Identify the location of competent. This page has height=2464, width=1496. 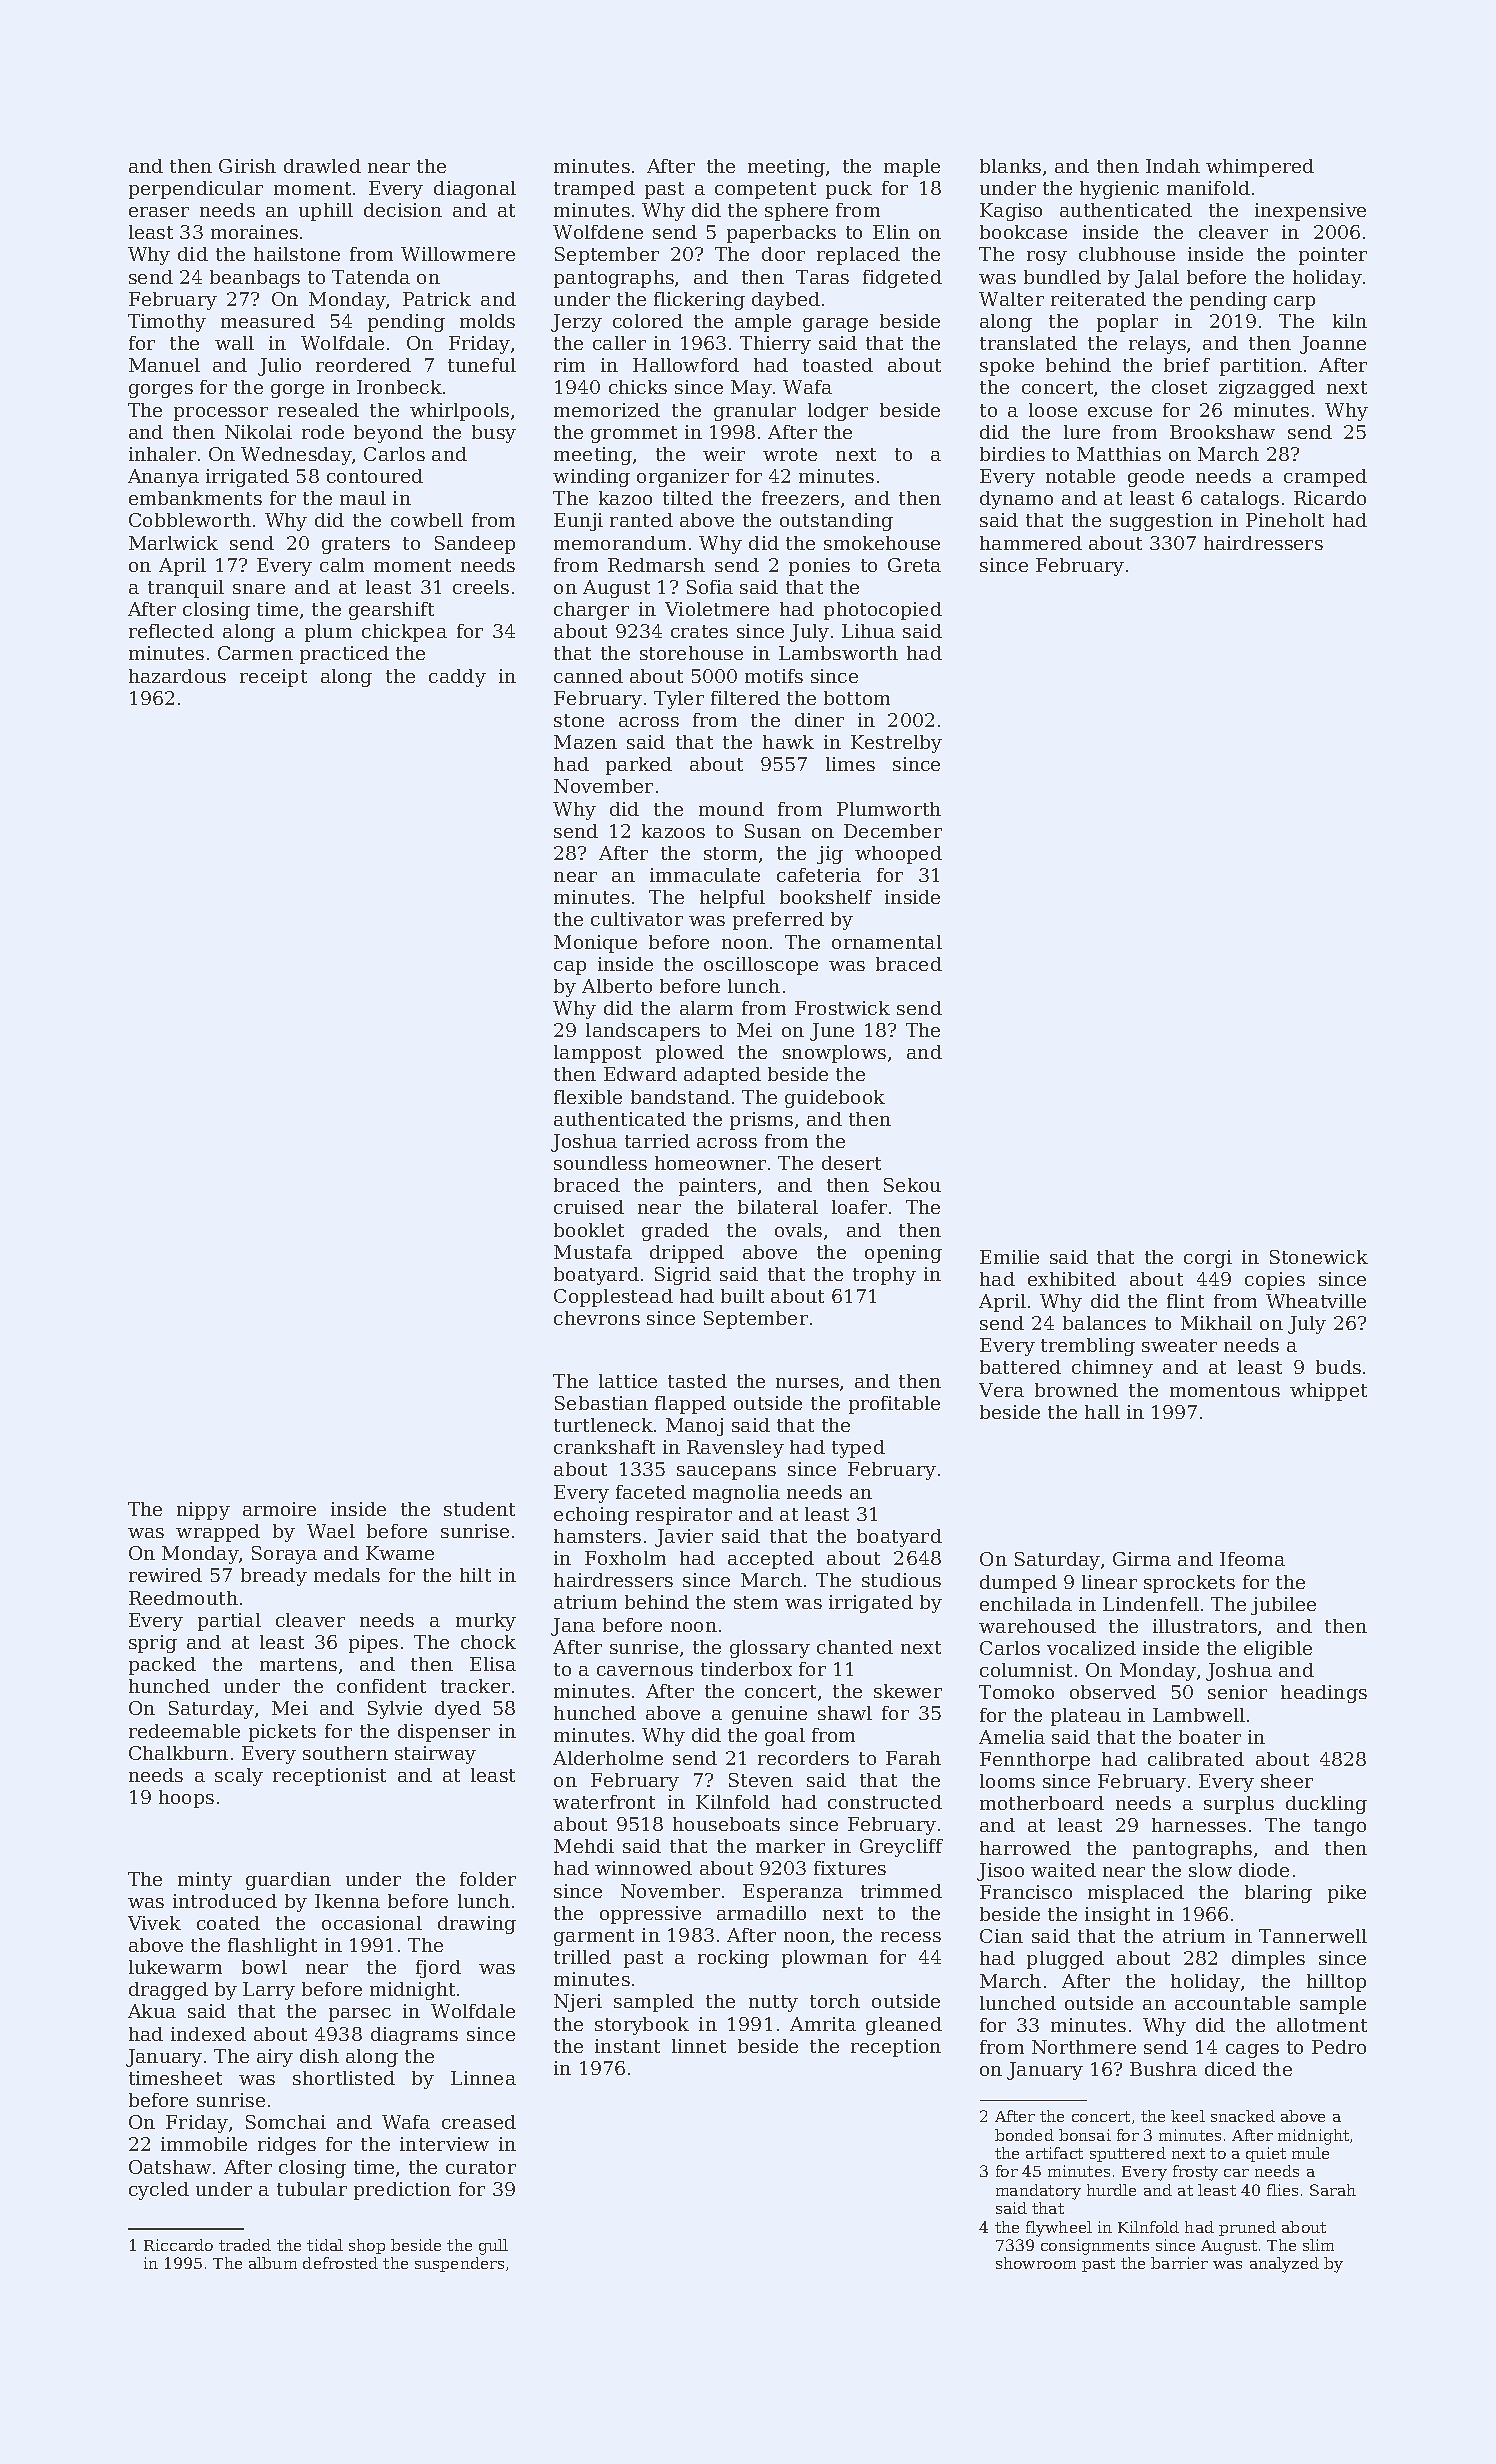
(765, 190).
